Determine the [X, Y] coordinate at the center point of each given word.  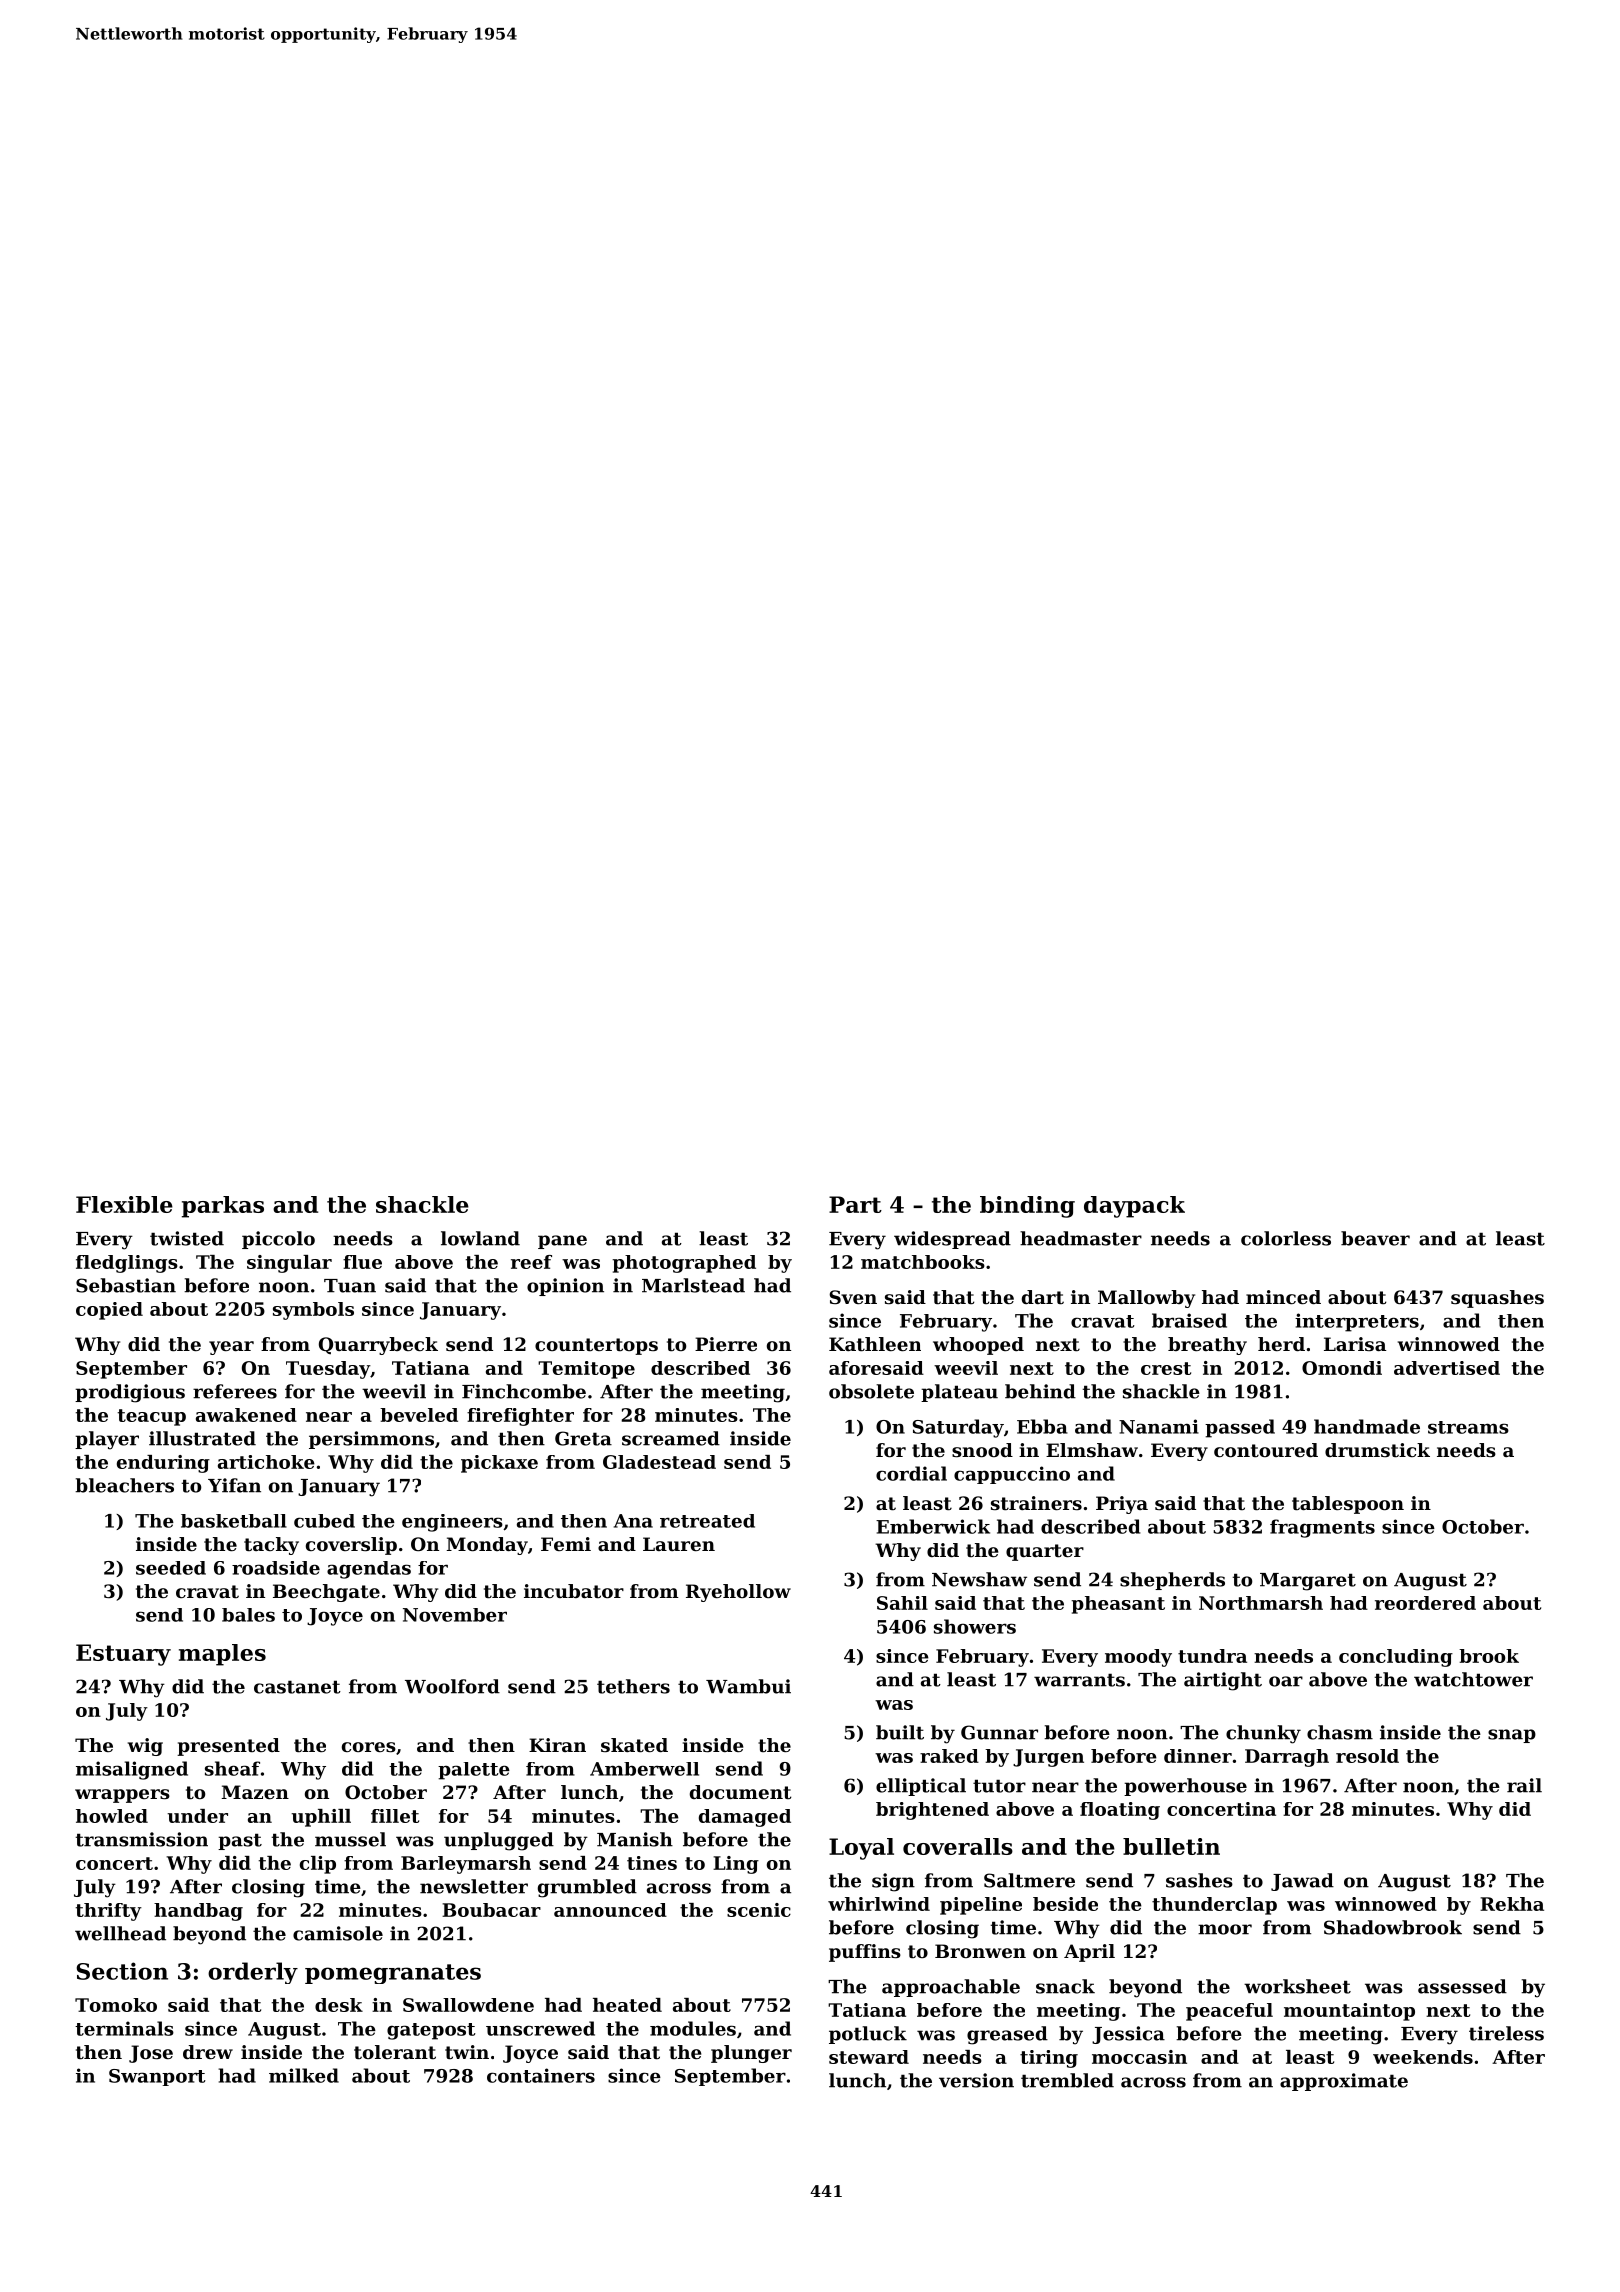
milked [304, 2075]
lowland [480, 1238]
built [900, 1732]
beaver [1375, 1238]
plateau [959, 1393]
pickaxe [499, 1464]
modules [693, 2028]
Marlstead [693, 1285]
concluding [1396, 1658]
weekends [1423, 2057]
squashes [1497, 1299]
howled [112, 1816]
